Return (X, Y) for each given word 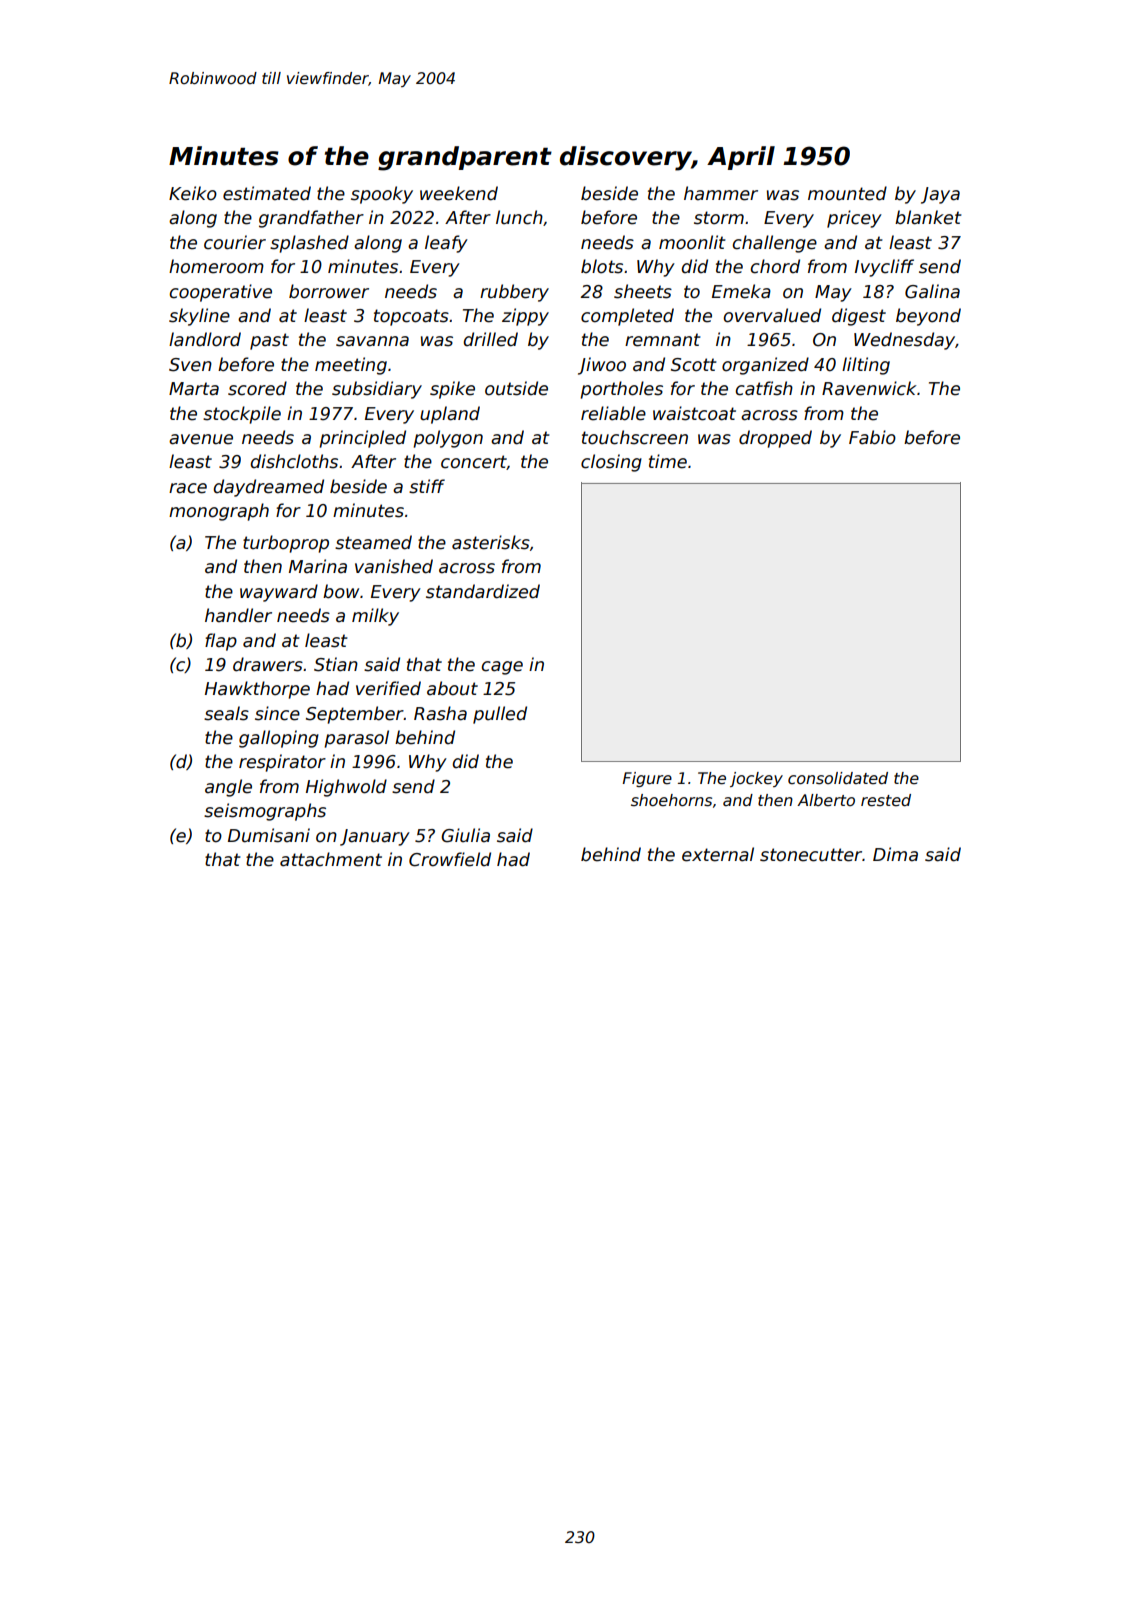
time (668, 461)
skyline (199, 317)
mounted (847, 193)
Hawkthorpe (257, 690)
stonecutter (811, 855)
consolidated (838, 778)
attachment (331, 859)
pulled (500, 715)
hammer (721, 193)
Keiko (193, 193)
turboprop (286, 544)
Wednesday (904, 341)
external (718, 854)
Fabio (872, 437)
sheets (643, 291)
